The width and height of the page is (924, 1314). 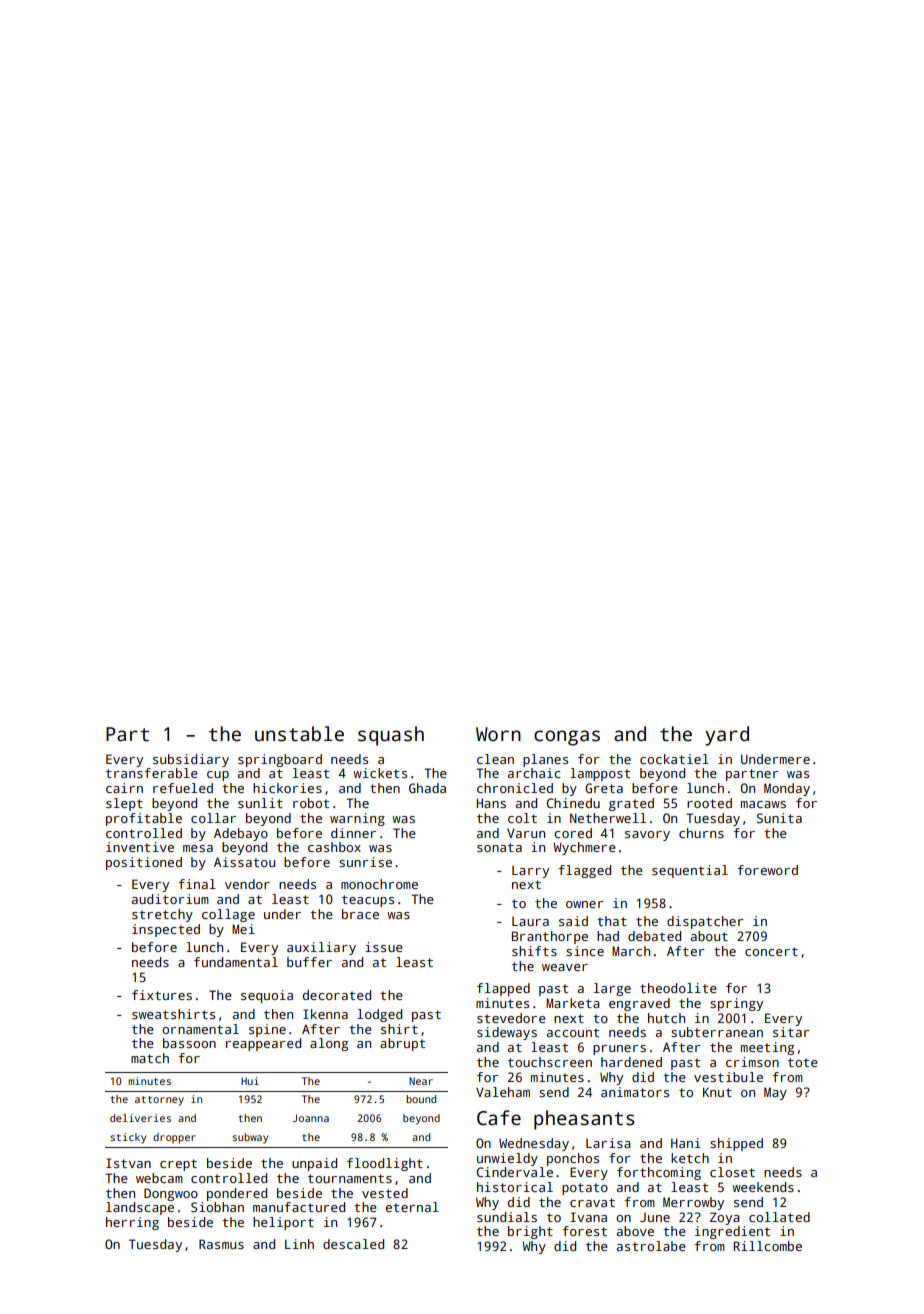 I want to click on subterranean, so click(x=717, y=1032).
